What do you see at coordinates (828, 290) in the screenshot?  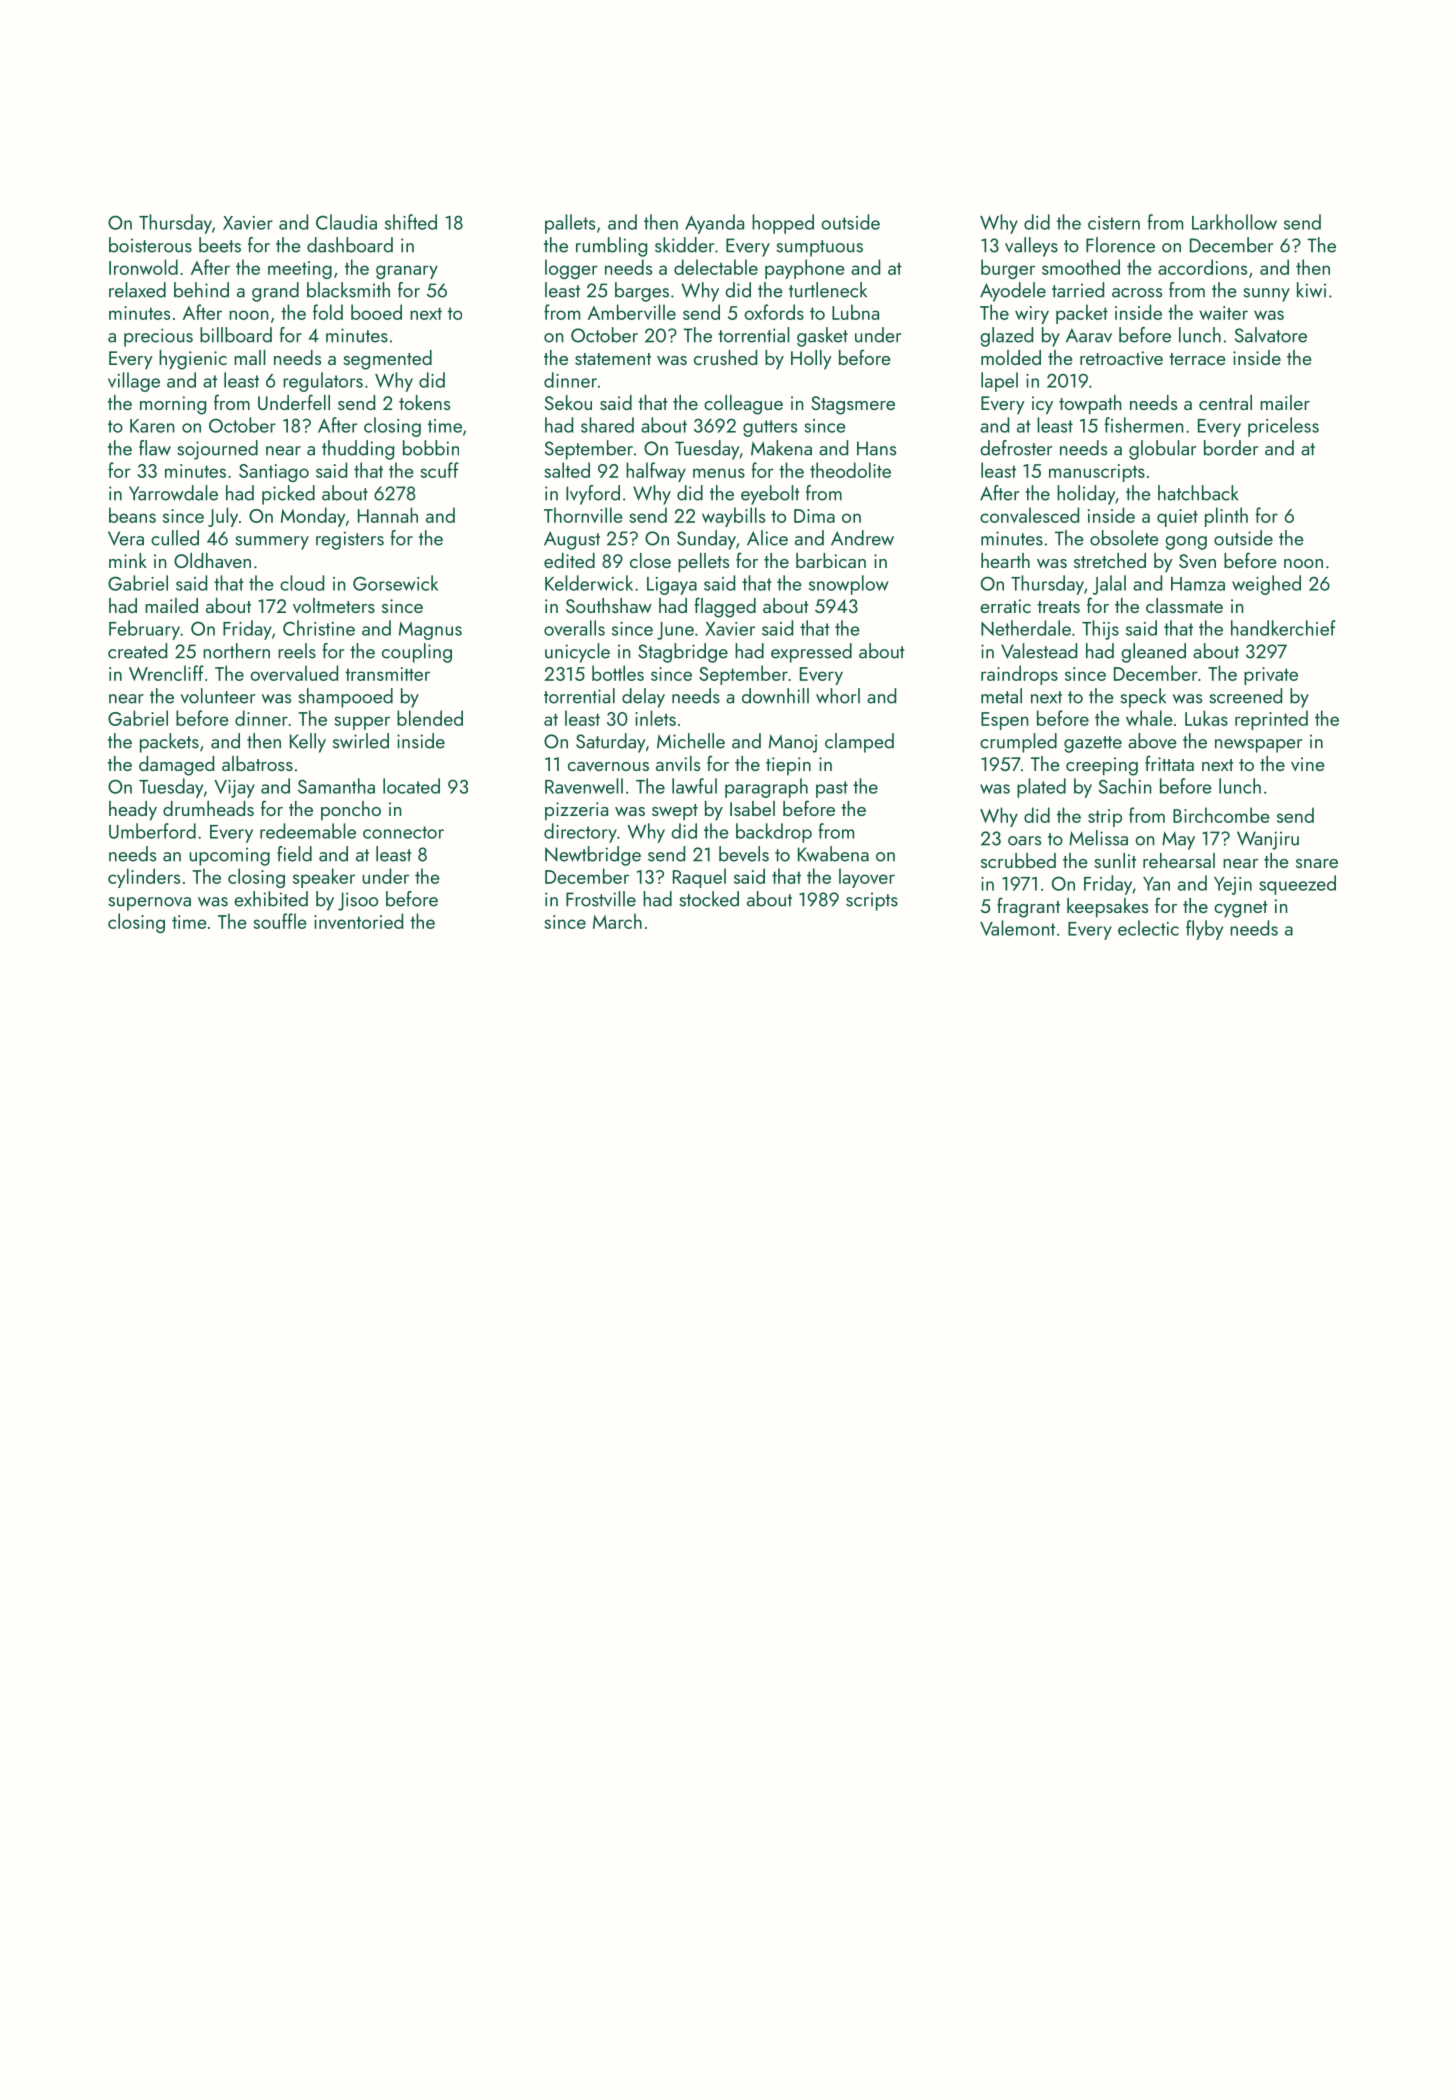 I see `turtleneck` at bounding box center [828, 290].
